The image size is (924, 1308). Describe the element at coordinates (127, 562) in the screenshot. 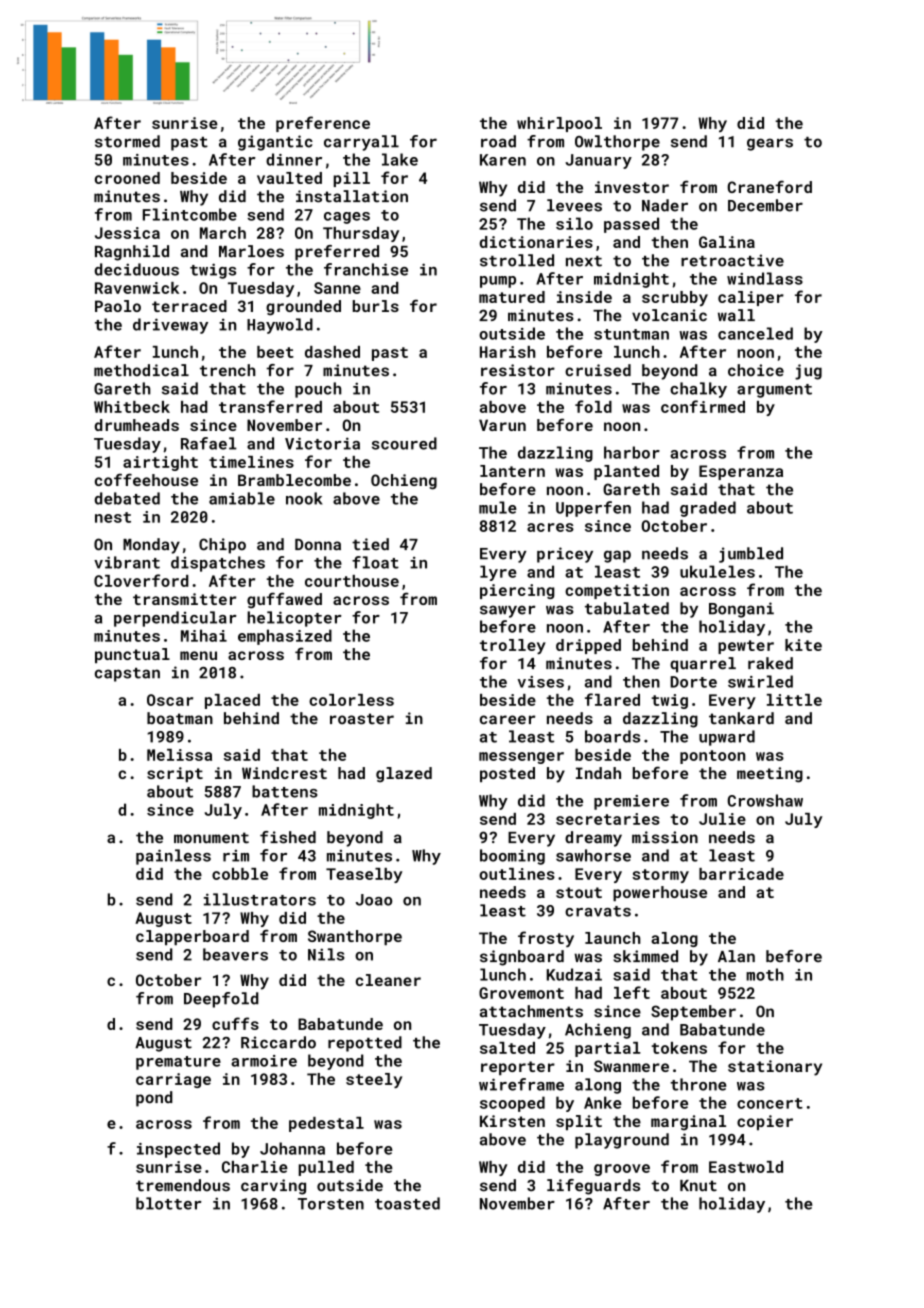

I see `vibrant` at that location.
